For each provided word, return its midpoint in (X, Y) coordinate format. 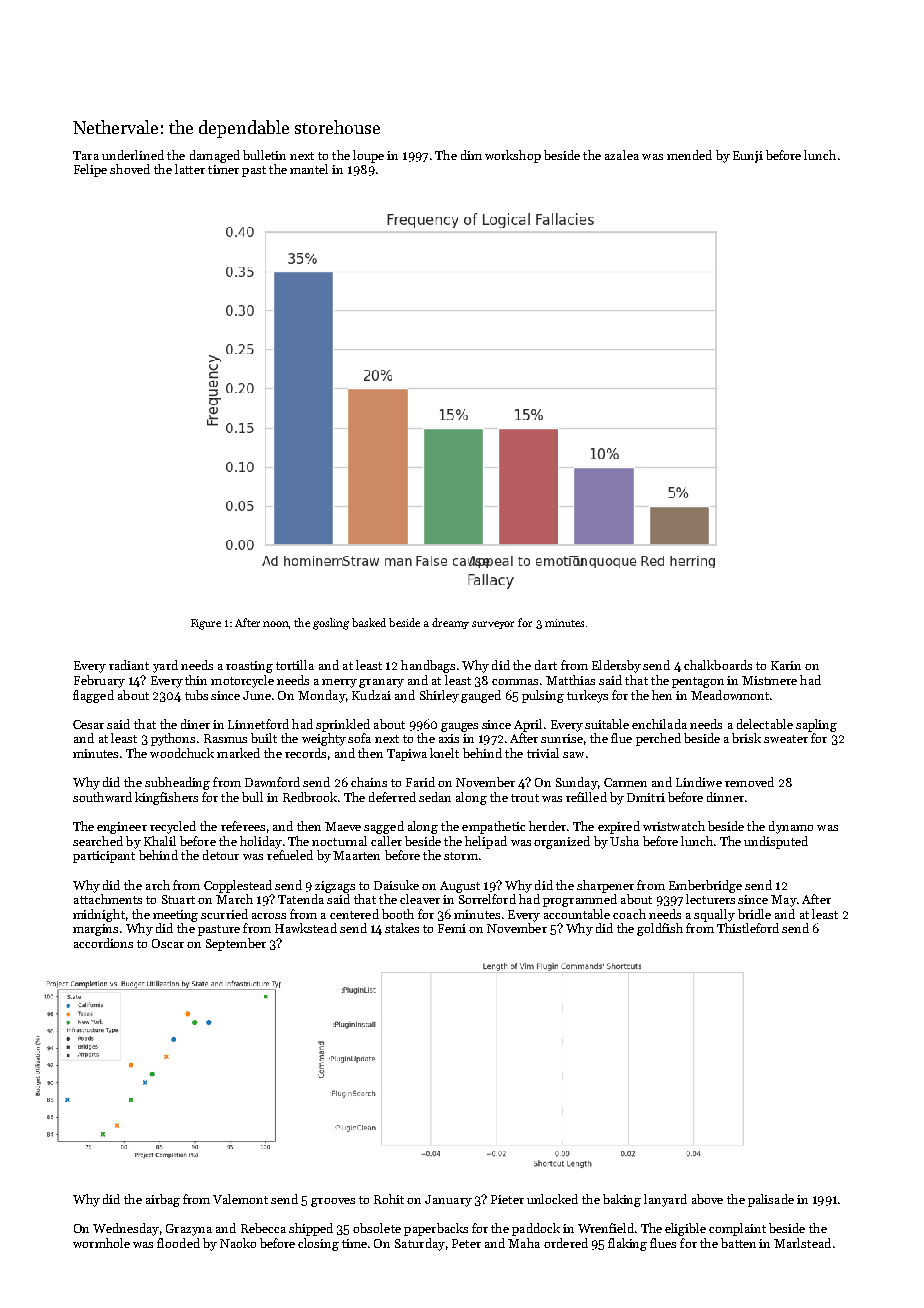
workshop (513, 156)
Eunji (748, 157)
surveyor (493, 625)
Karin (786, 665)
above (707, 1199)
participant (104, 857)
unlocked (552, 1199)
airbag (163, 1200)
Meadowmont (730, 695)
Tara (86, 155)
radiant (129, 665)
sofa (359, 738)
